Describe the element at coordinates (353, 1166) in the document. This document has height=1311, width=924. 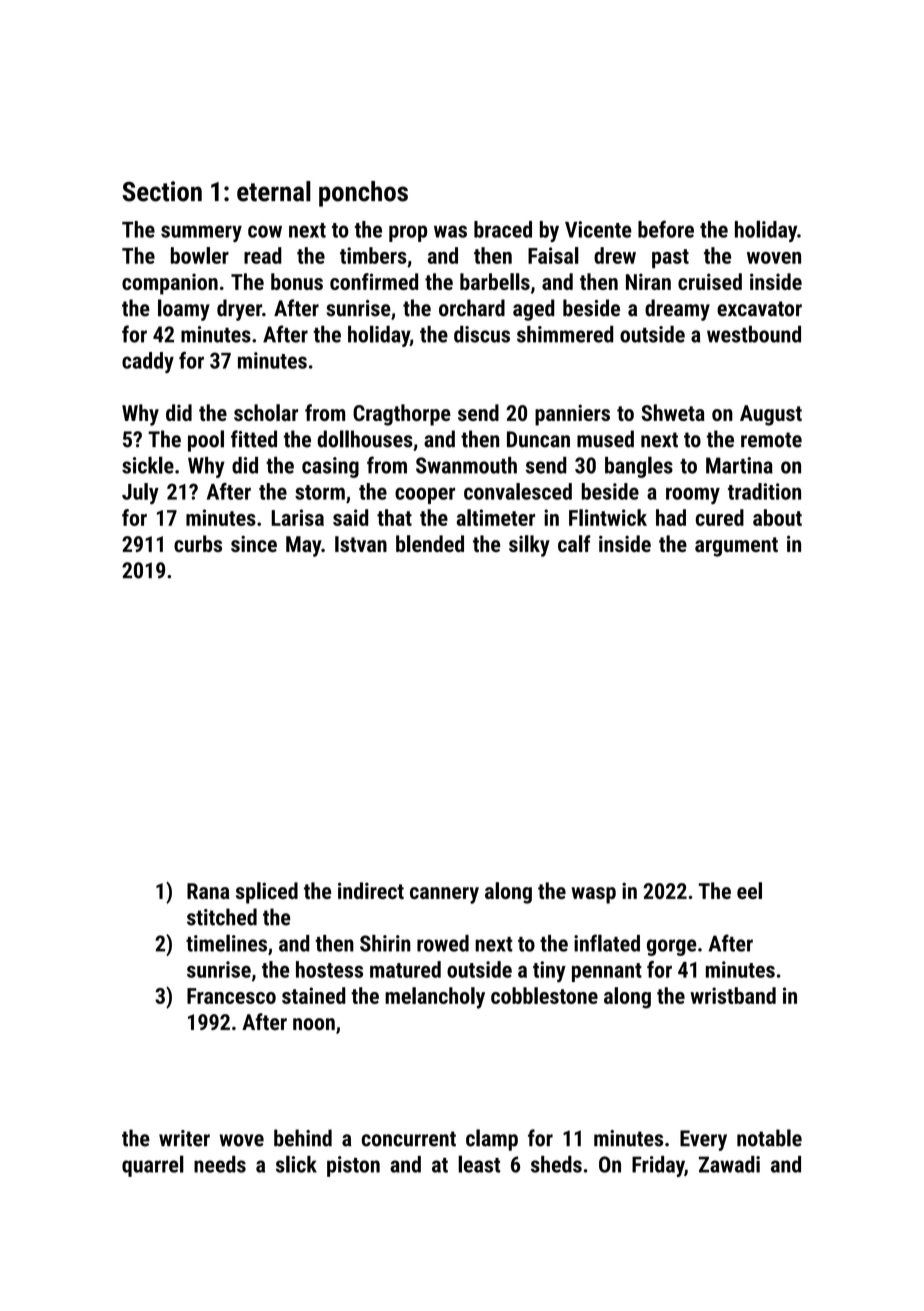
I see `piston` at that location.
